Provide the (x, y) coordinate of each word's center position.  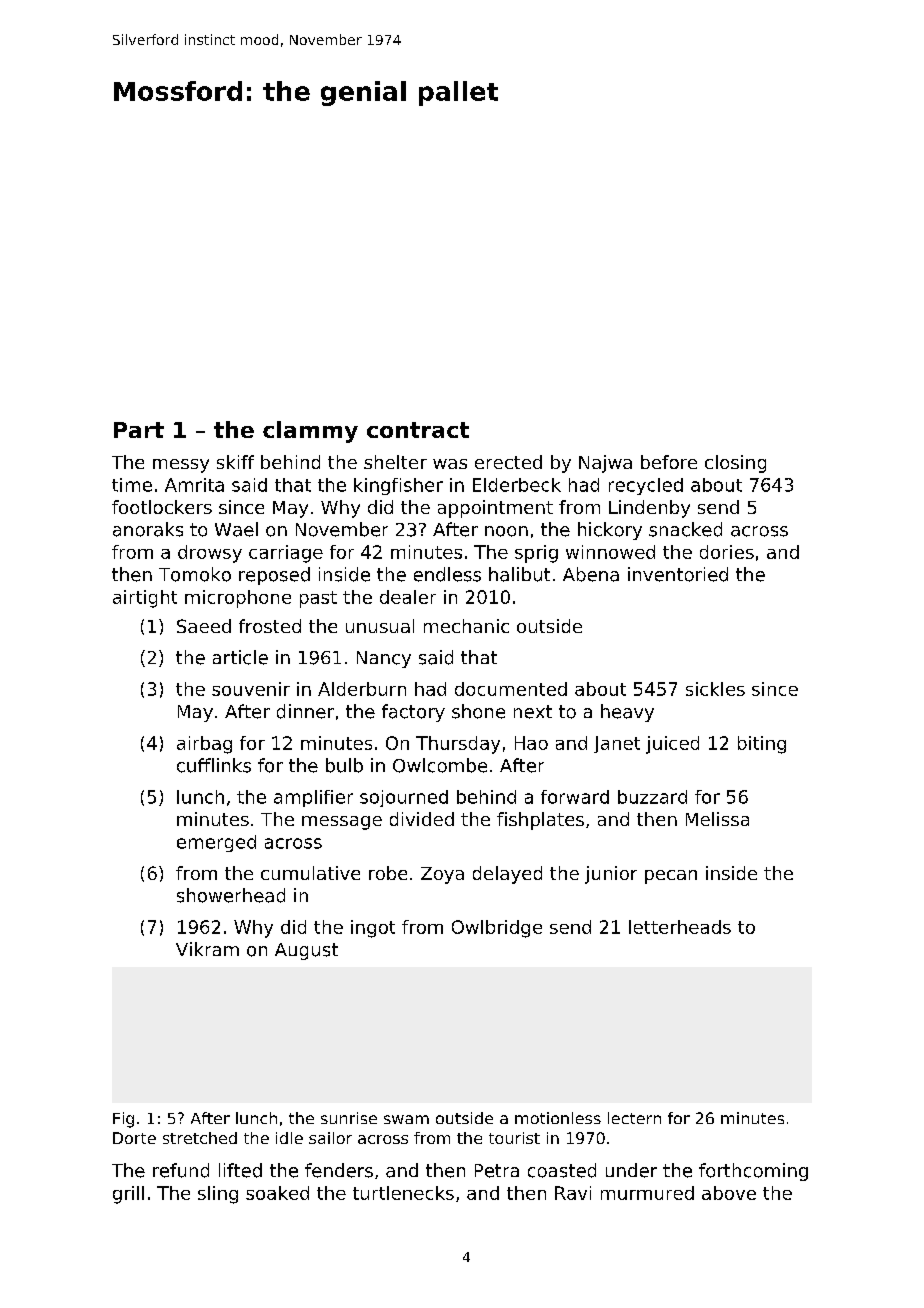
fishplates (540, 821)
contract (418, 430)
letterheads (680, 927)
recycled (646, 486)
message (342, 823)
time (132, 485)
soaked (277, 1193)
